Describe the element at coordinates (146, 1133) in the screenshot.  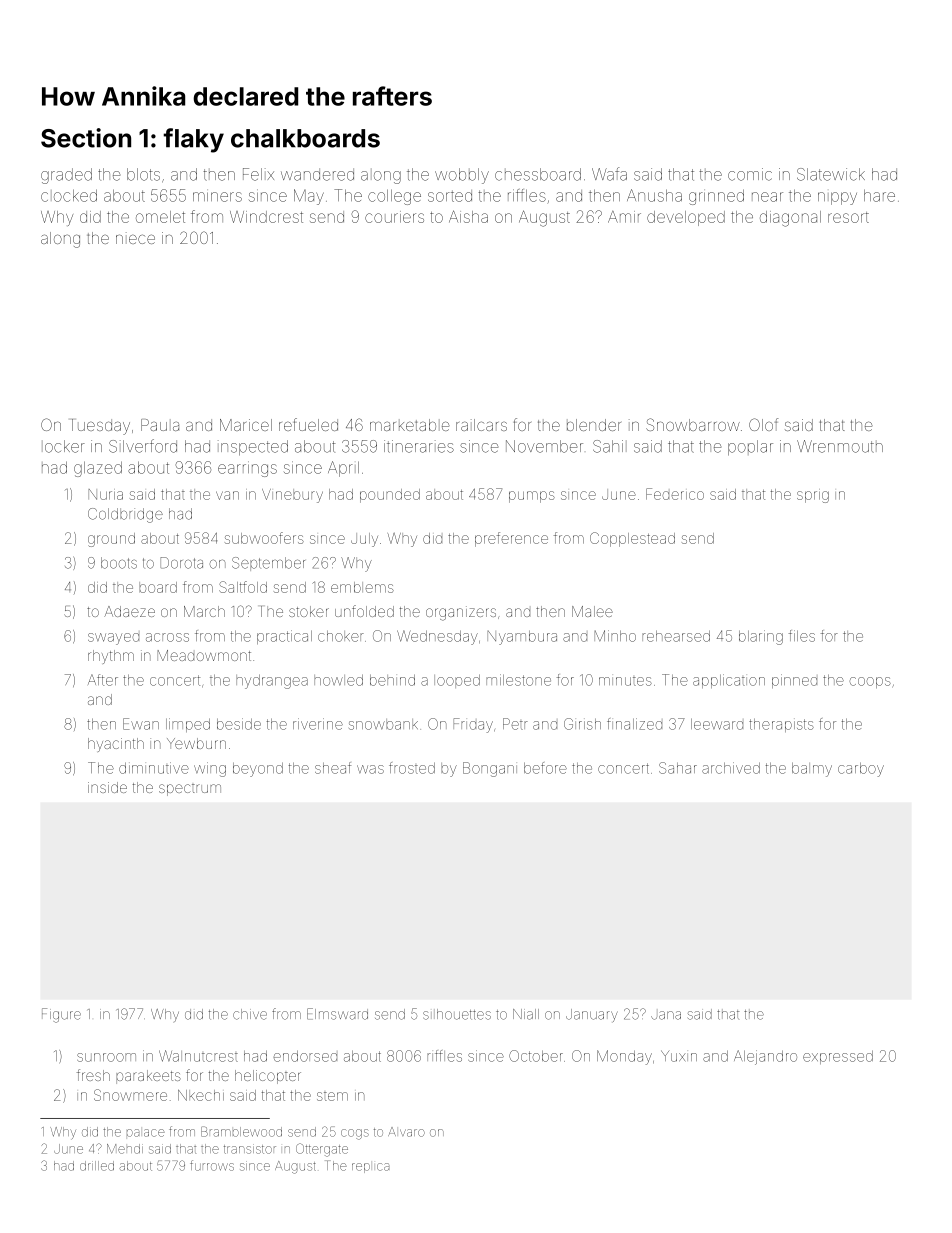
I see `palace` at that location.
